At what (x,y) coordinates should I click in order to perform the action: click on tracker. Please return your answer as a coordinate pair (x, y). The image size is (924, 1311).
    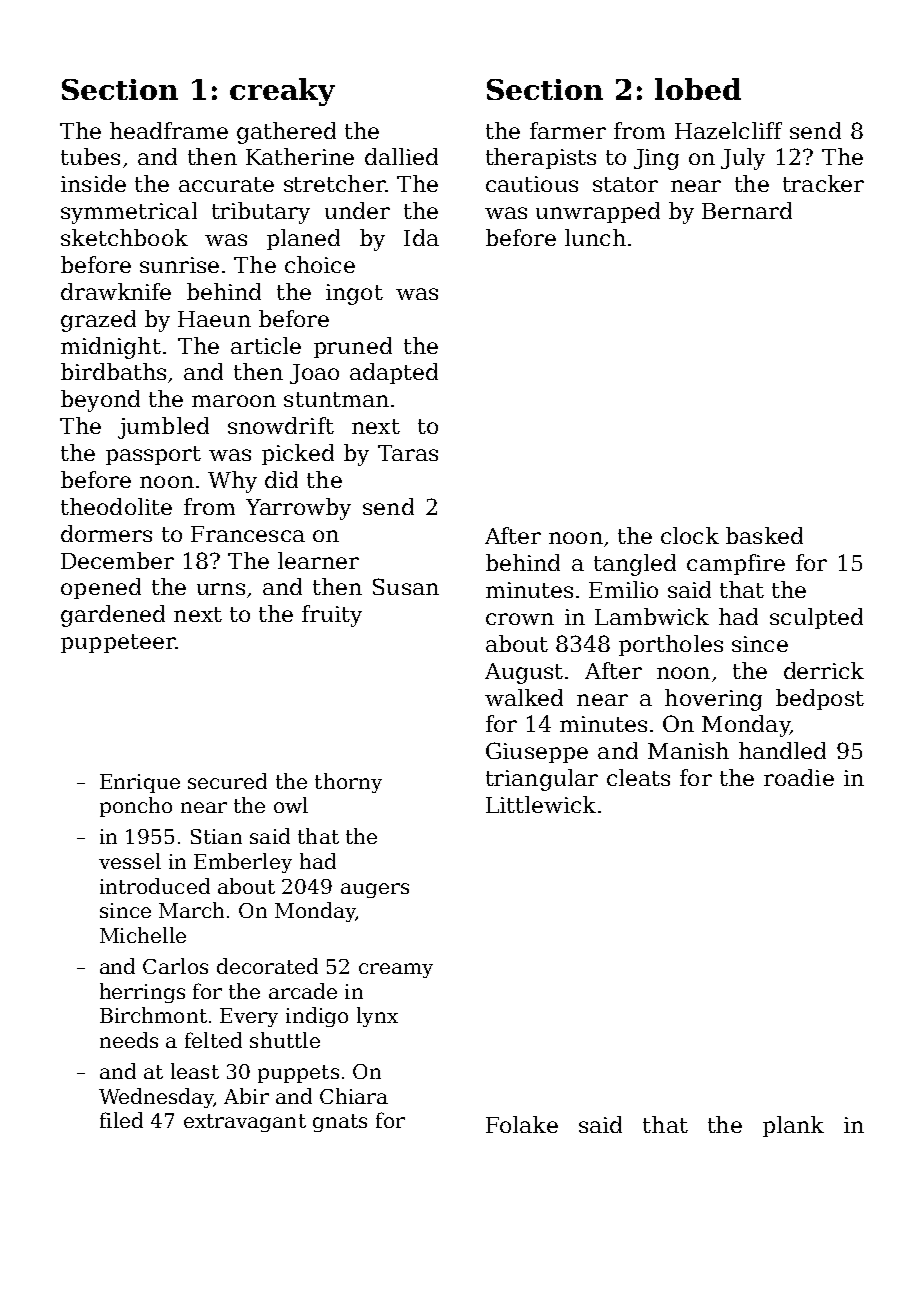
    Looking at the image, I should click on (823, 183).
